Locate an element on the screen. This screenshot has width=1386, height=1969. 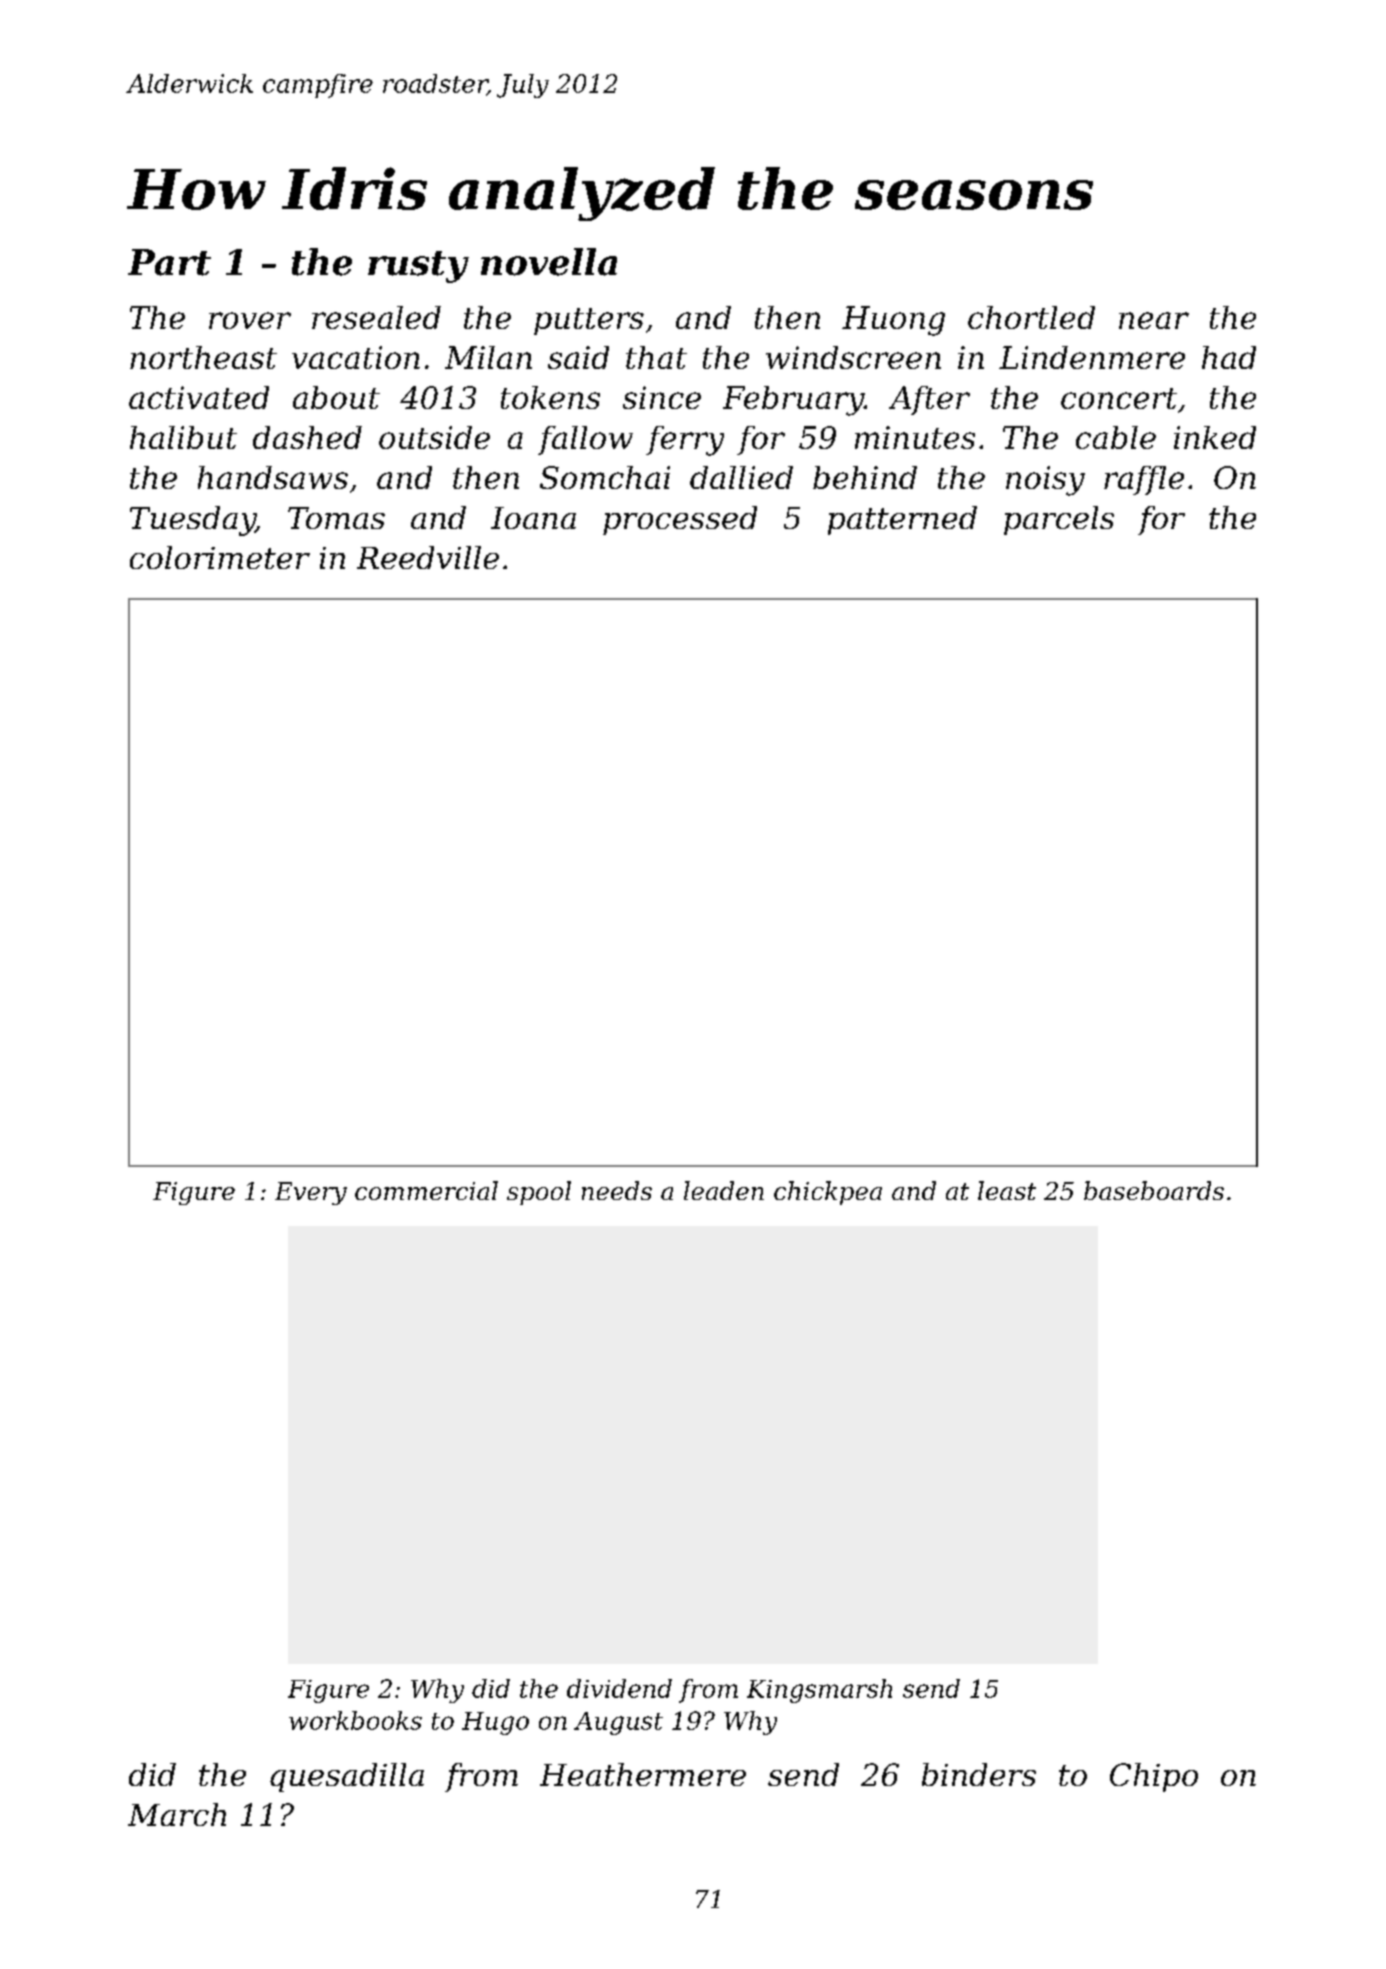
inked is located at coordinates (1215, 437).
